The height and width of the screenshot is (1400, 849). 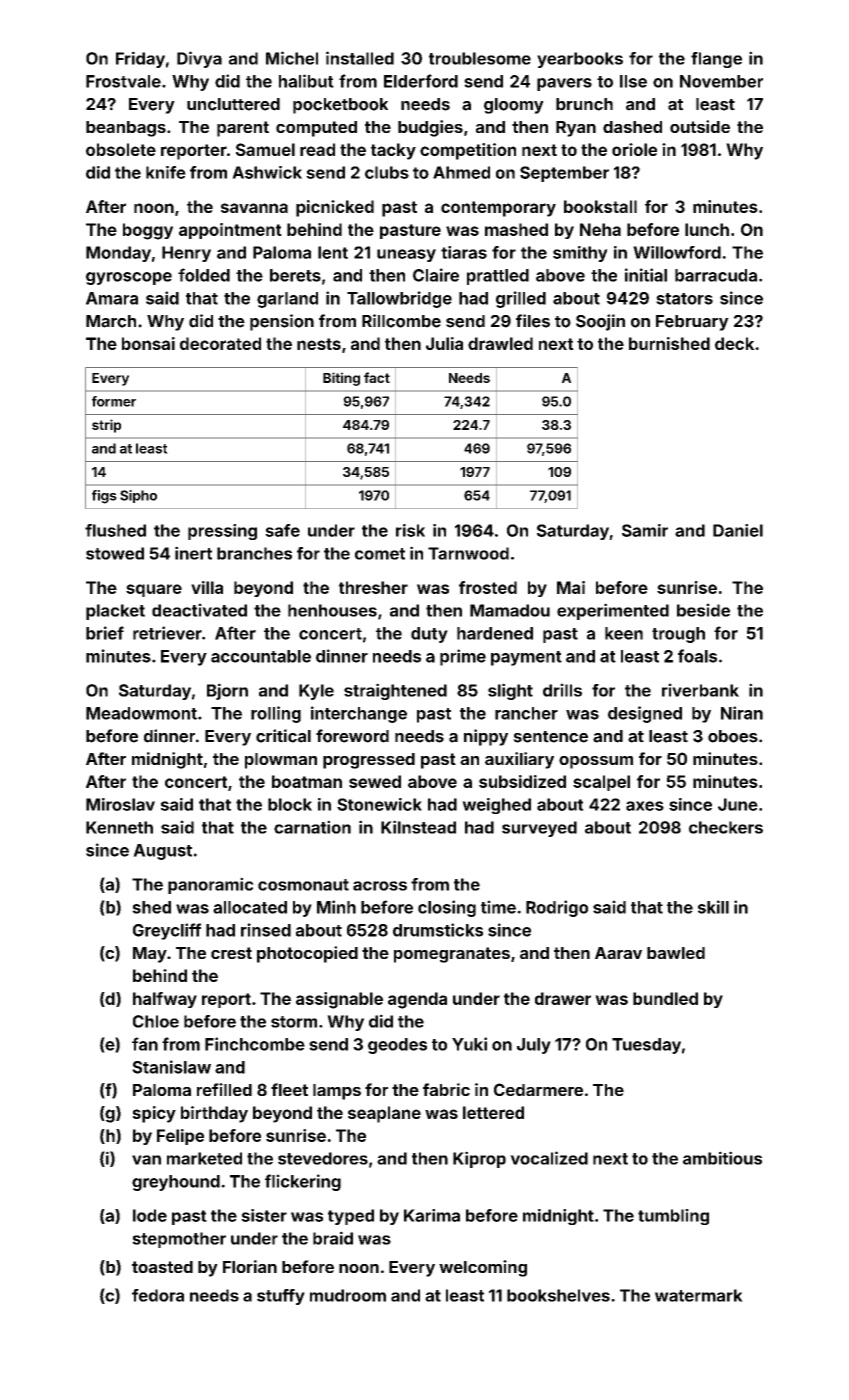 What do you see at coordinates (421, 81) in the screenshot?
I see `Elderford` at bounding box center [421, 81].
